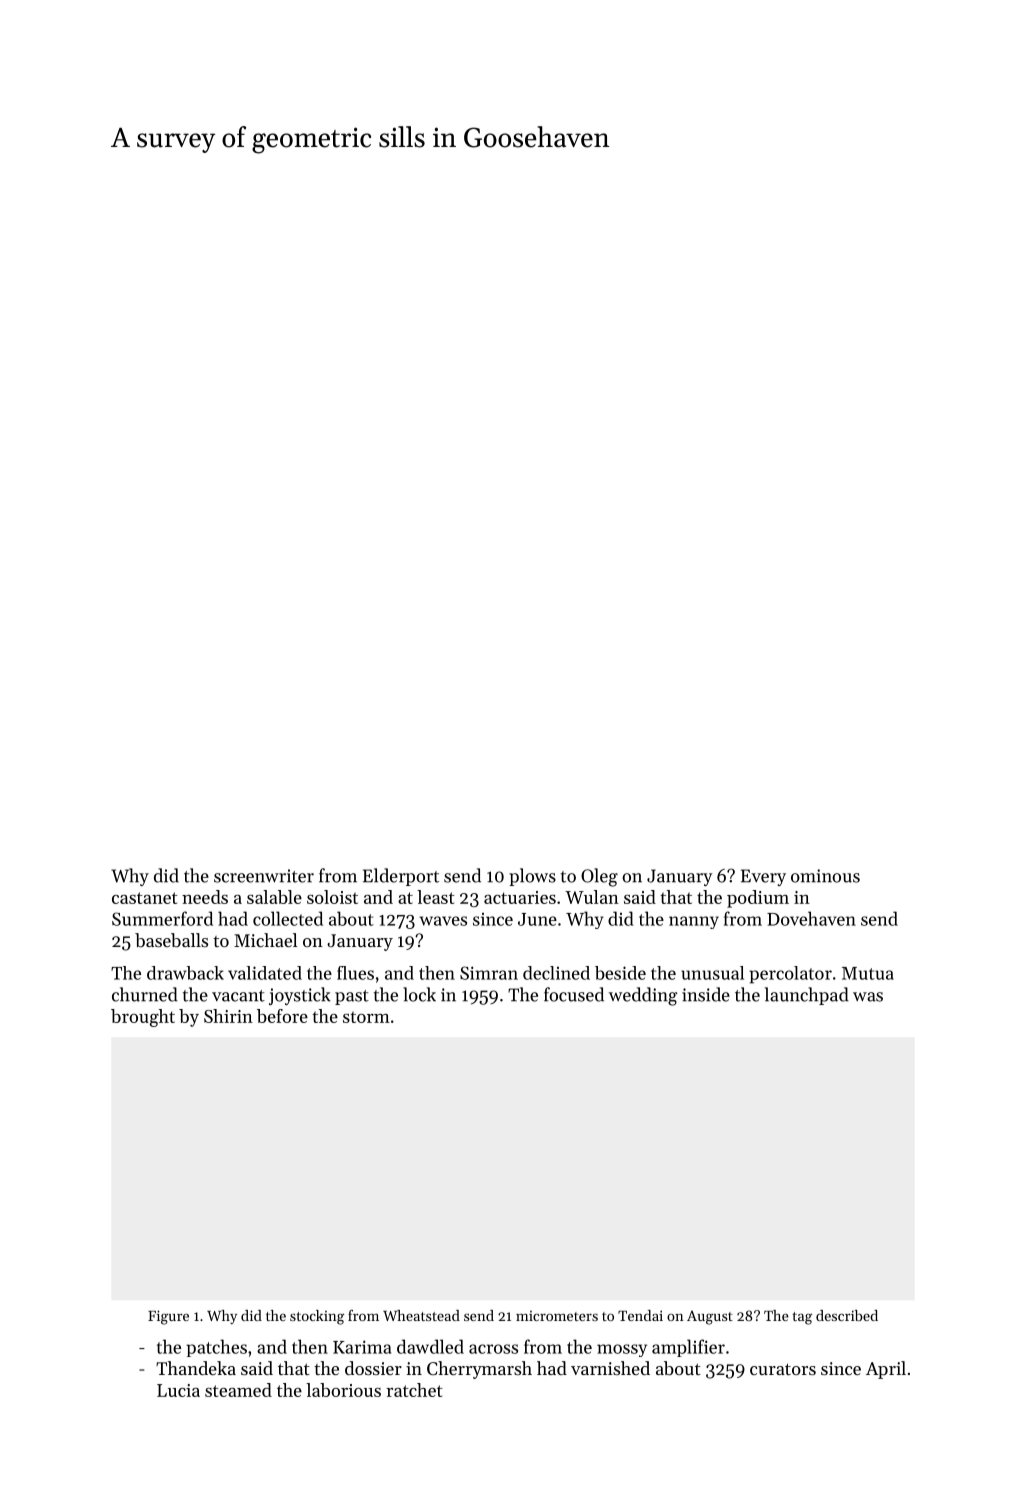  What do you see at coordinates (264, 876) in the screenshot?
I see `screenwriter` at bounding box center [264, 876].
